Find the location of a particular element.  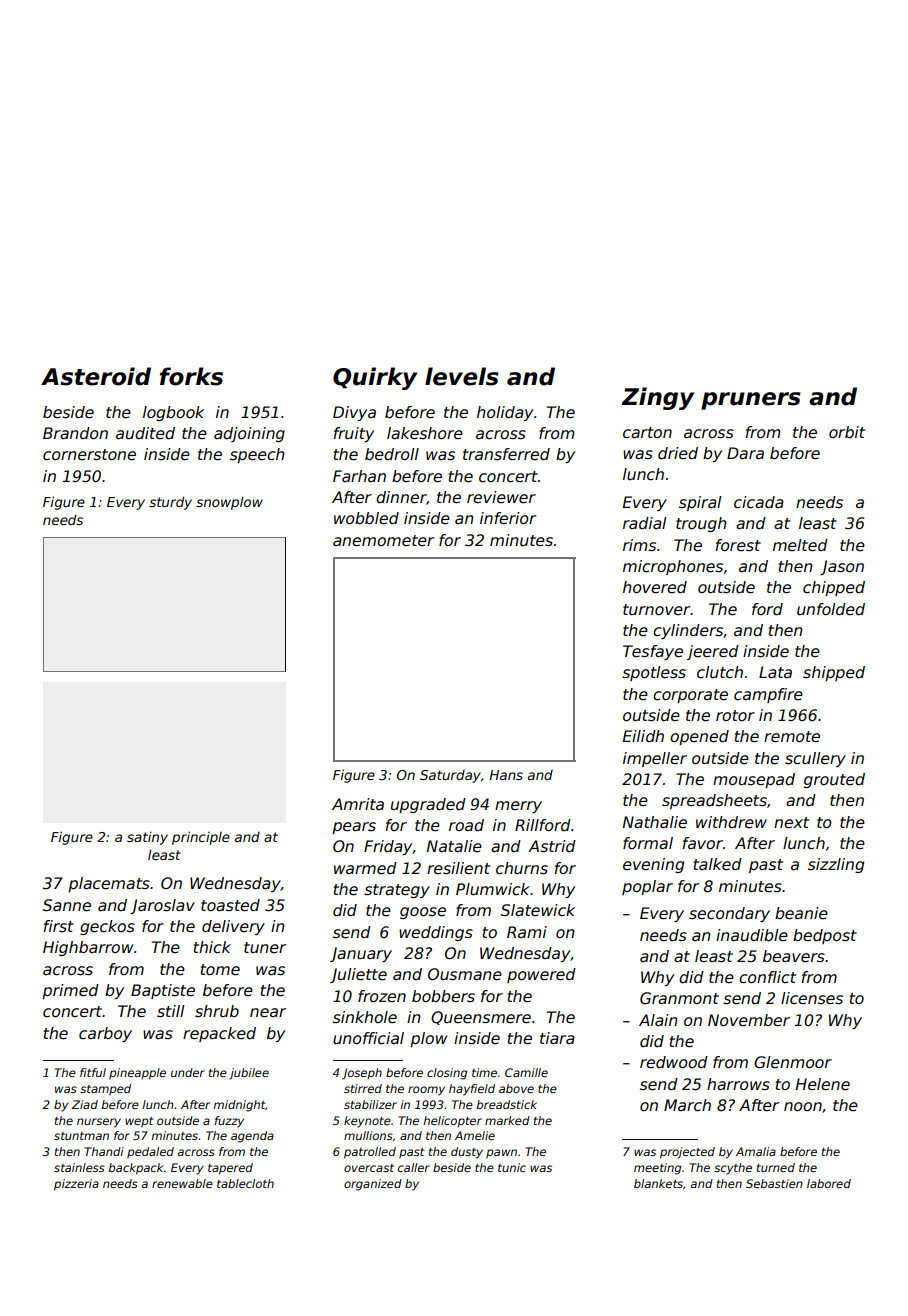

January is located at coordinates (361, 954).
